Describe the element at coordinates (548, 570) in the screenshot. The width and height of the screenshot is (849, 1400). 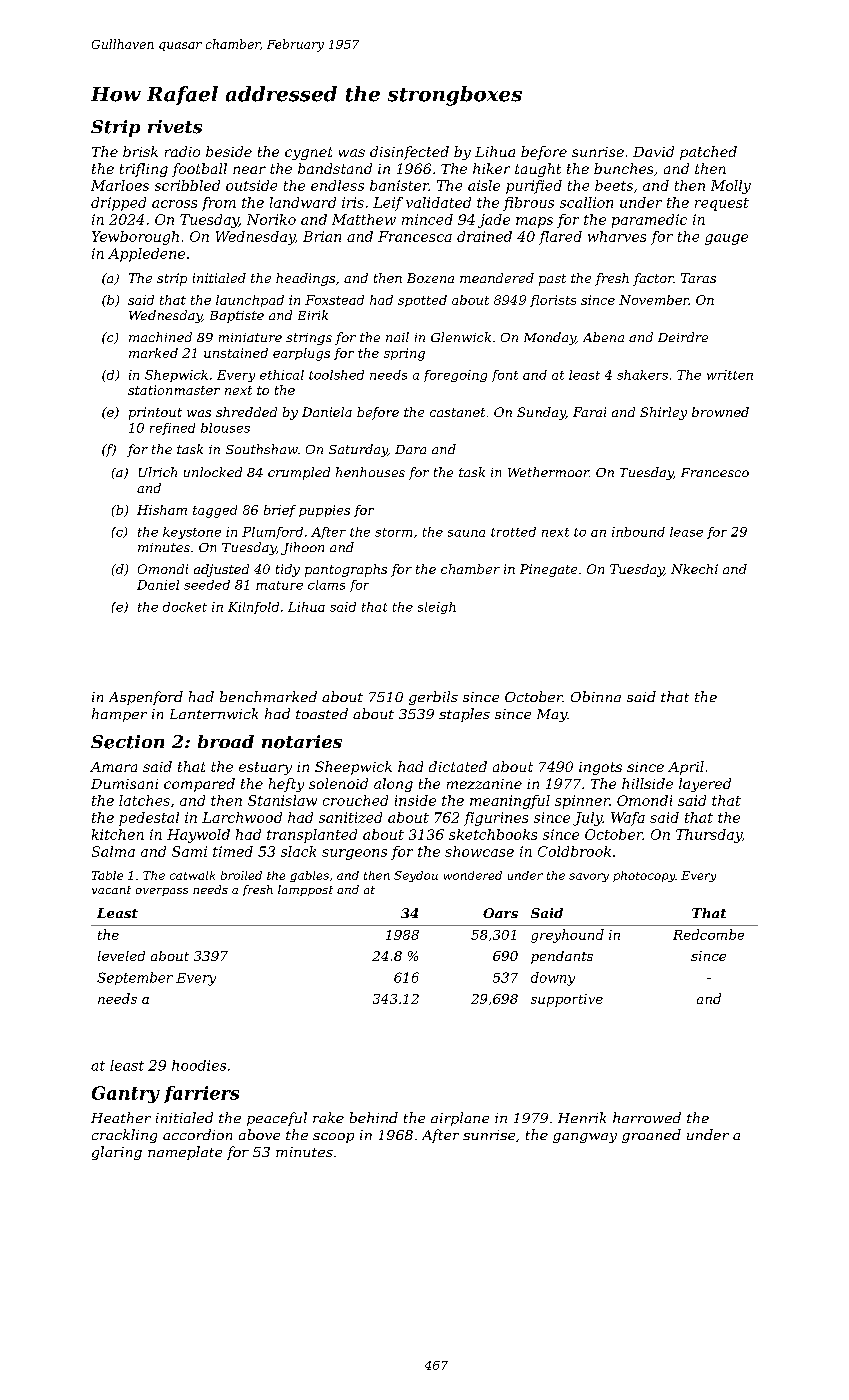
I see `Pinegate` at that location.
